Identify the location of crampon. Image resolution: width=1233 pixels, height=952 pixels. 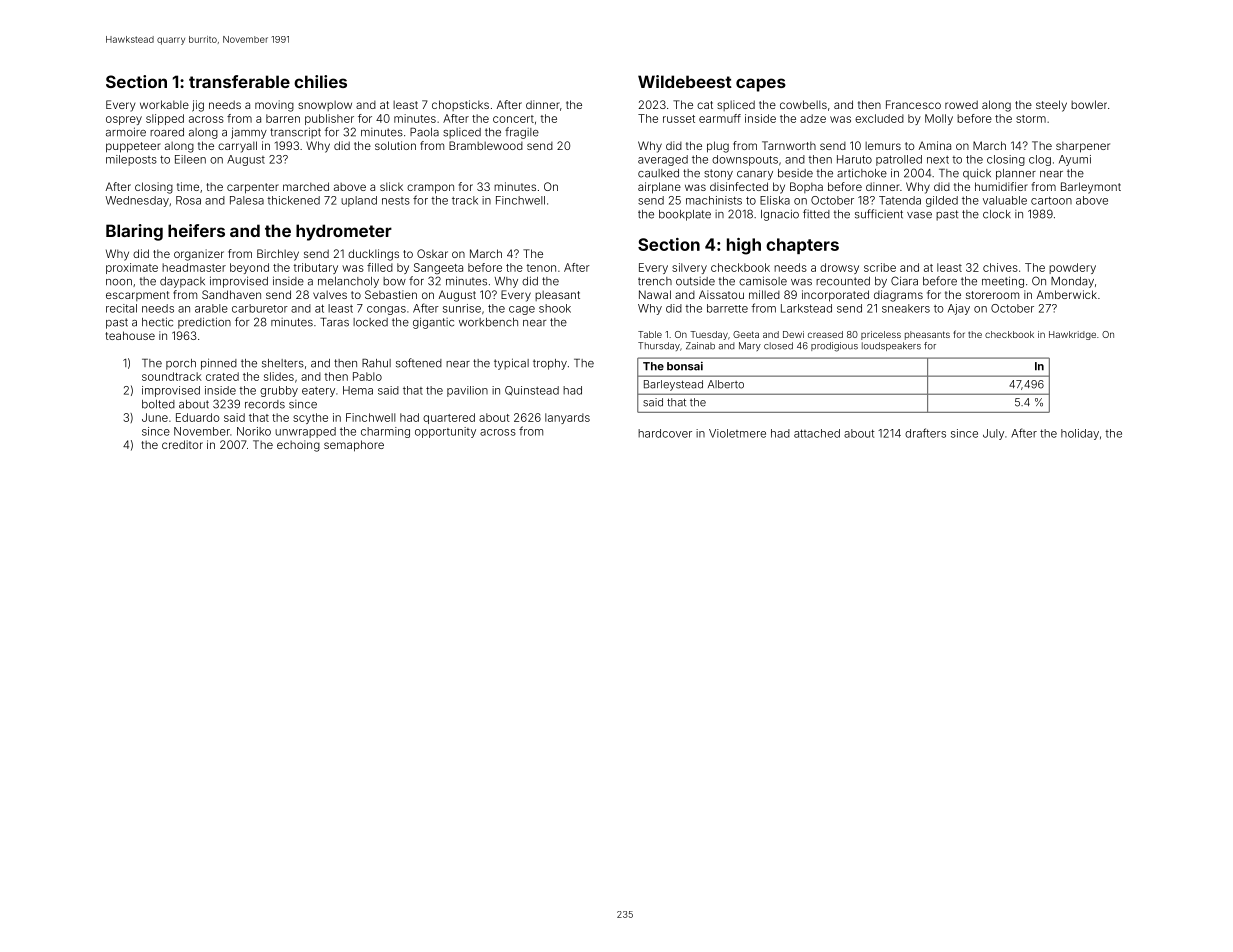
(430, 189).
